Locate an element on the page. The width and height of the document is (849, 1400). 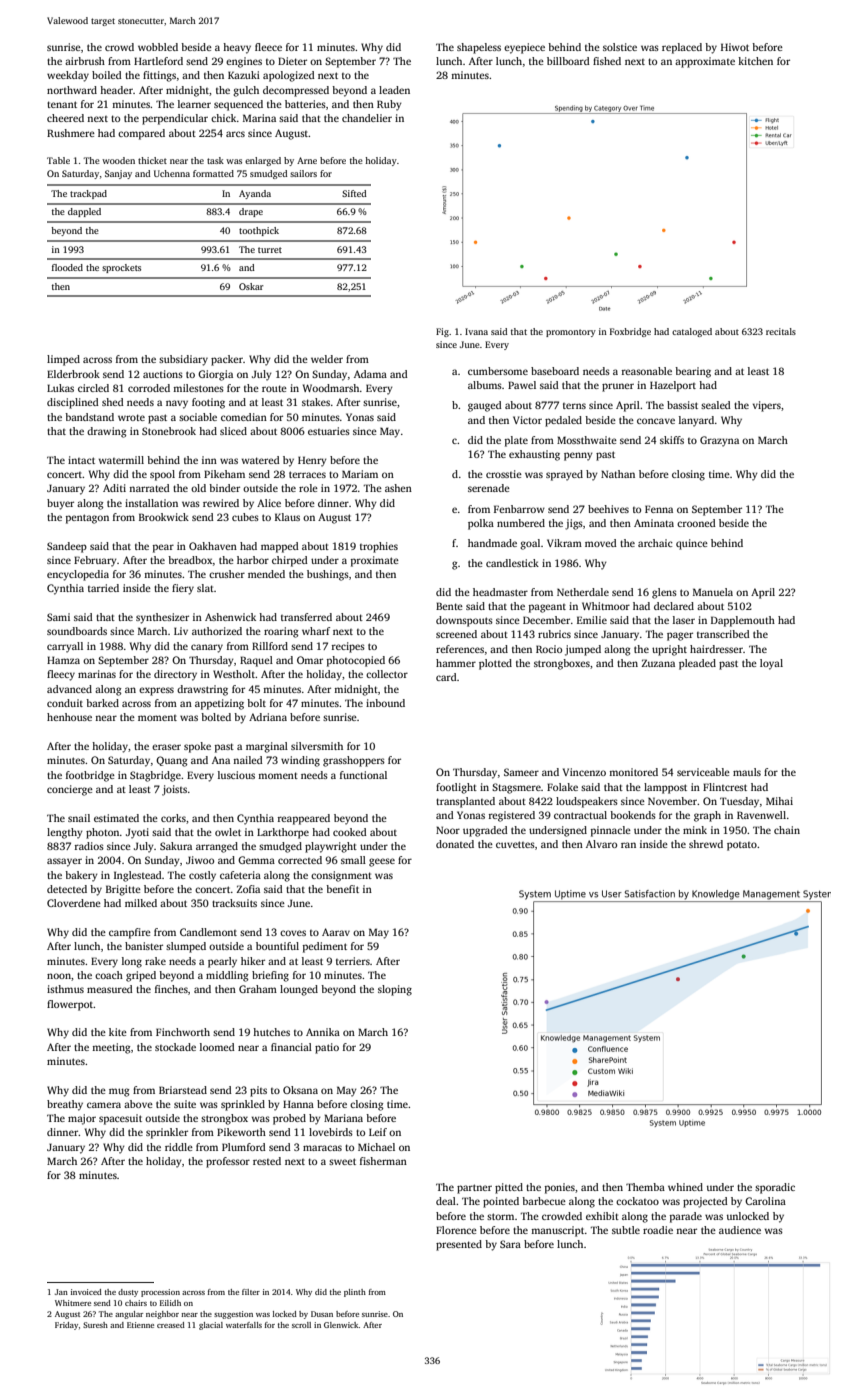
Mihai is located at coordinates (779, 801).
